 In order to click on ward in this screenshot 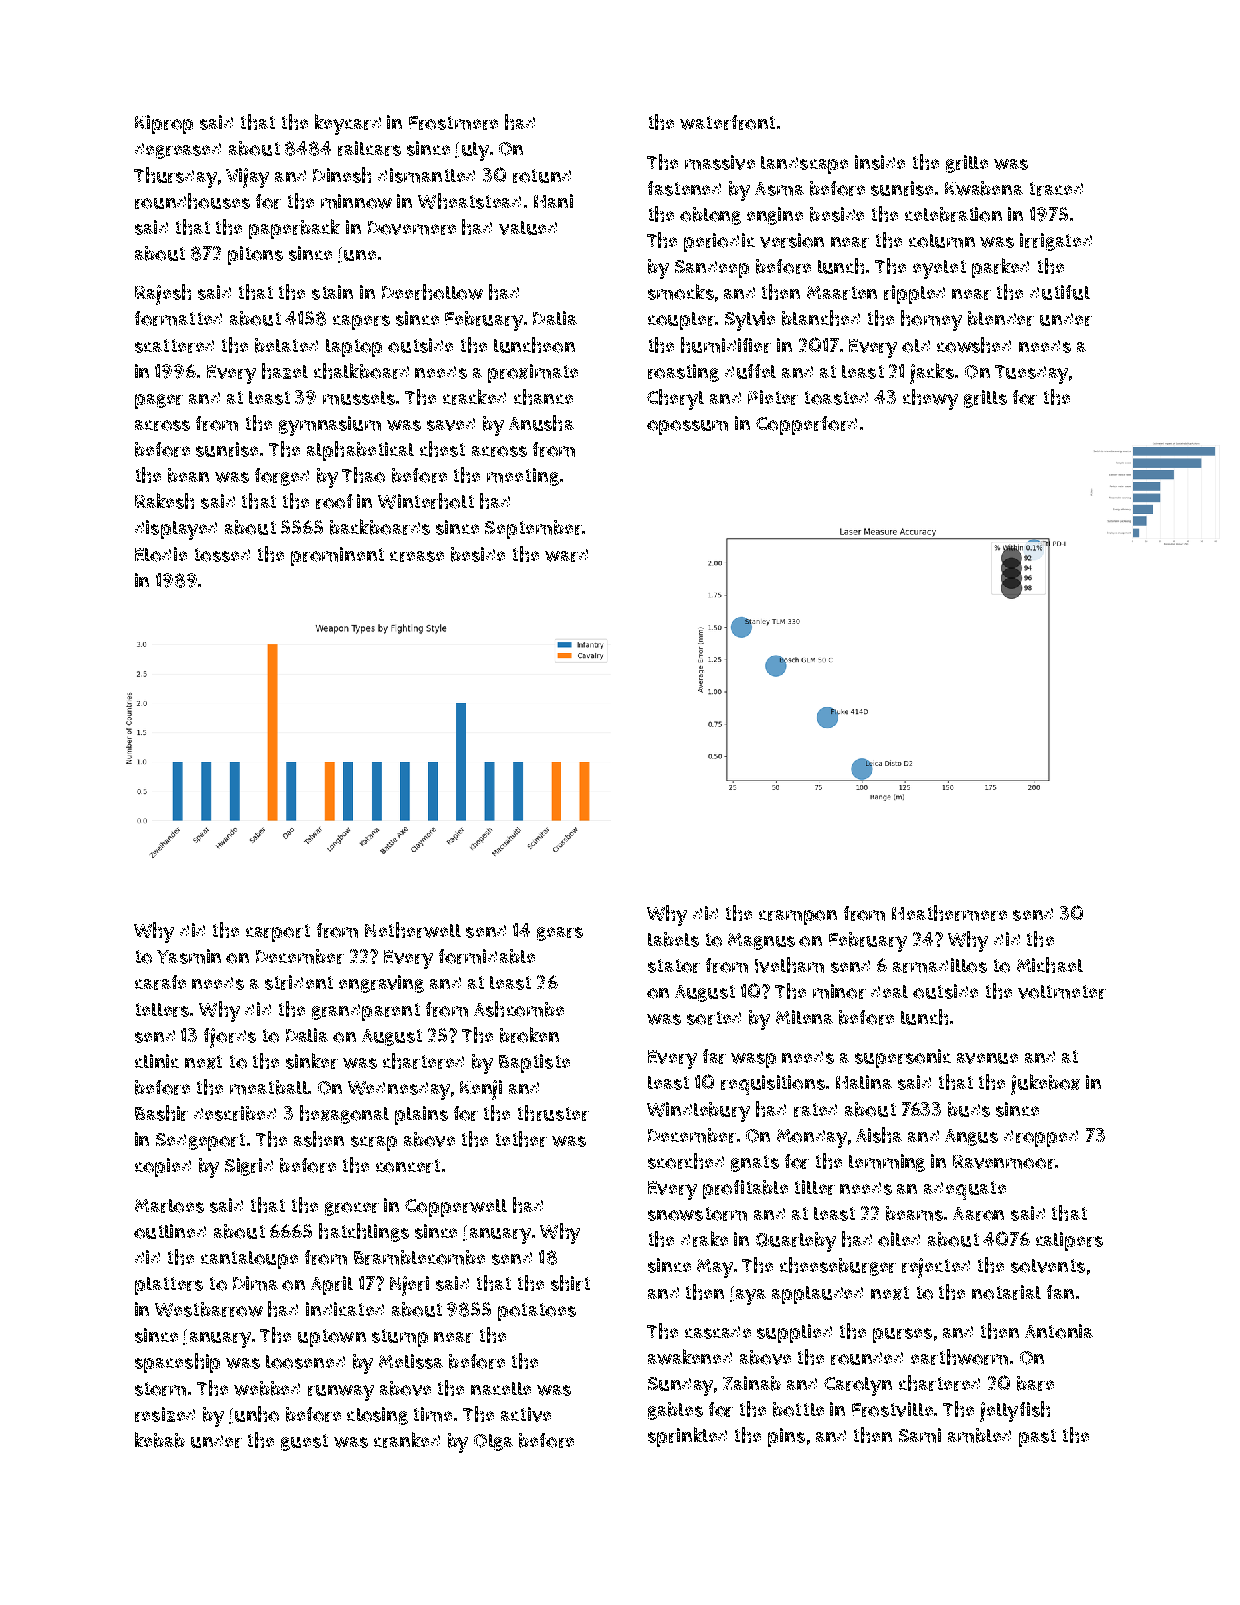, I will do `click(566, 555)`.
